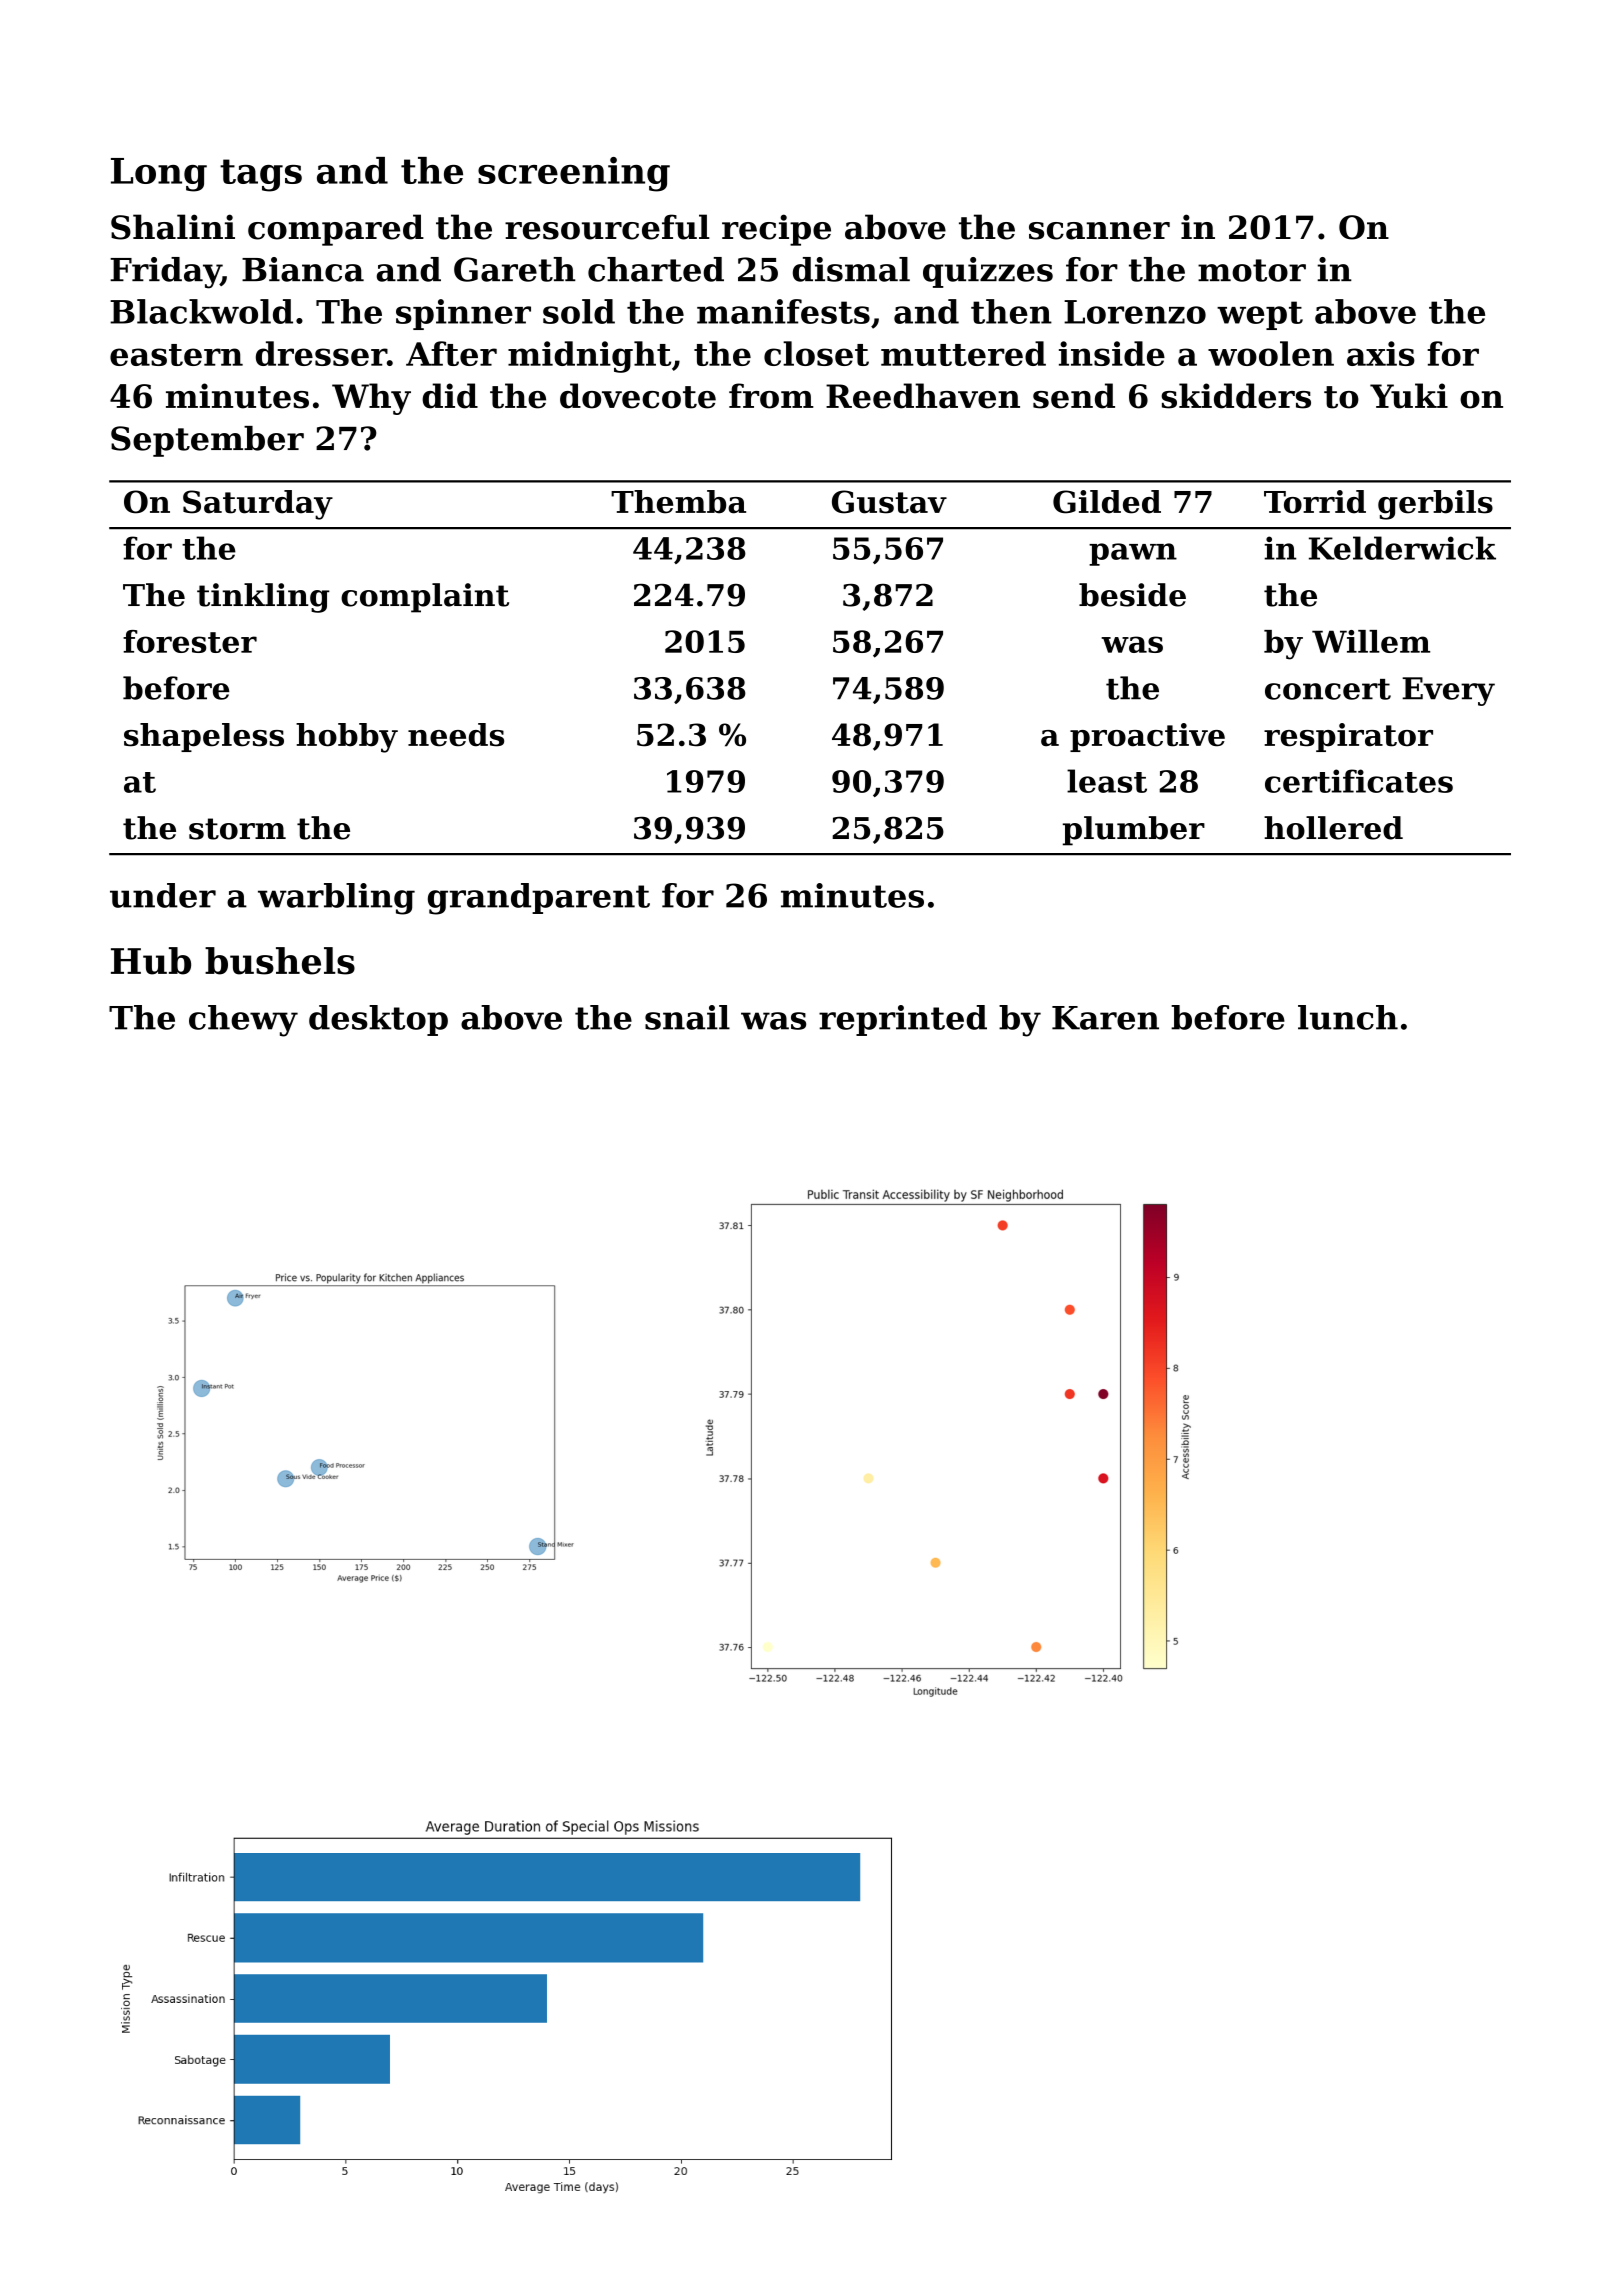 Image resolution: width=1620 pixels, height=2292 pixels. I want to click on dismal, so click(851, 269).
